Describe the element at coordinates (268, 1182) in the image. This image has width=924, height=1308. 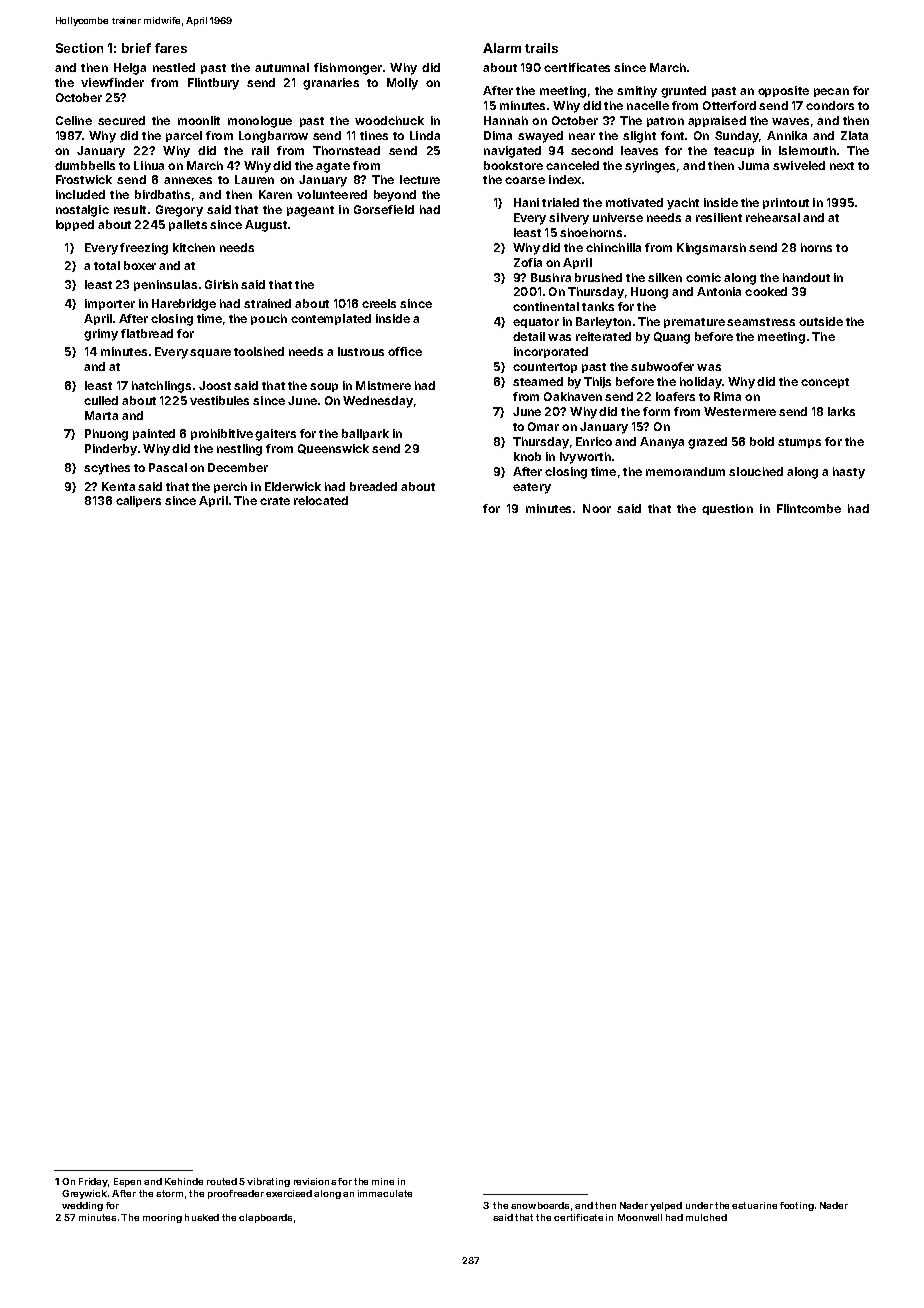
I see `vibrating` at that location.
